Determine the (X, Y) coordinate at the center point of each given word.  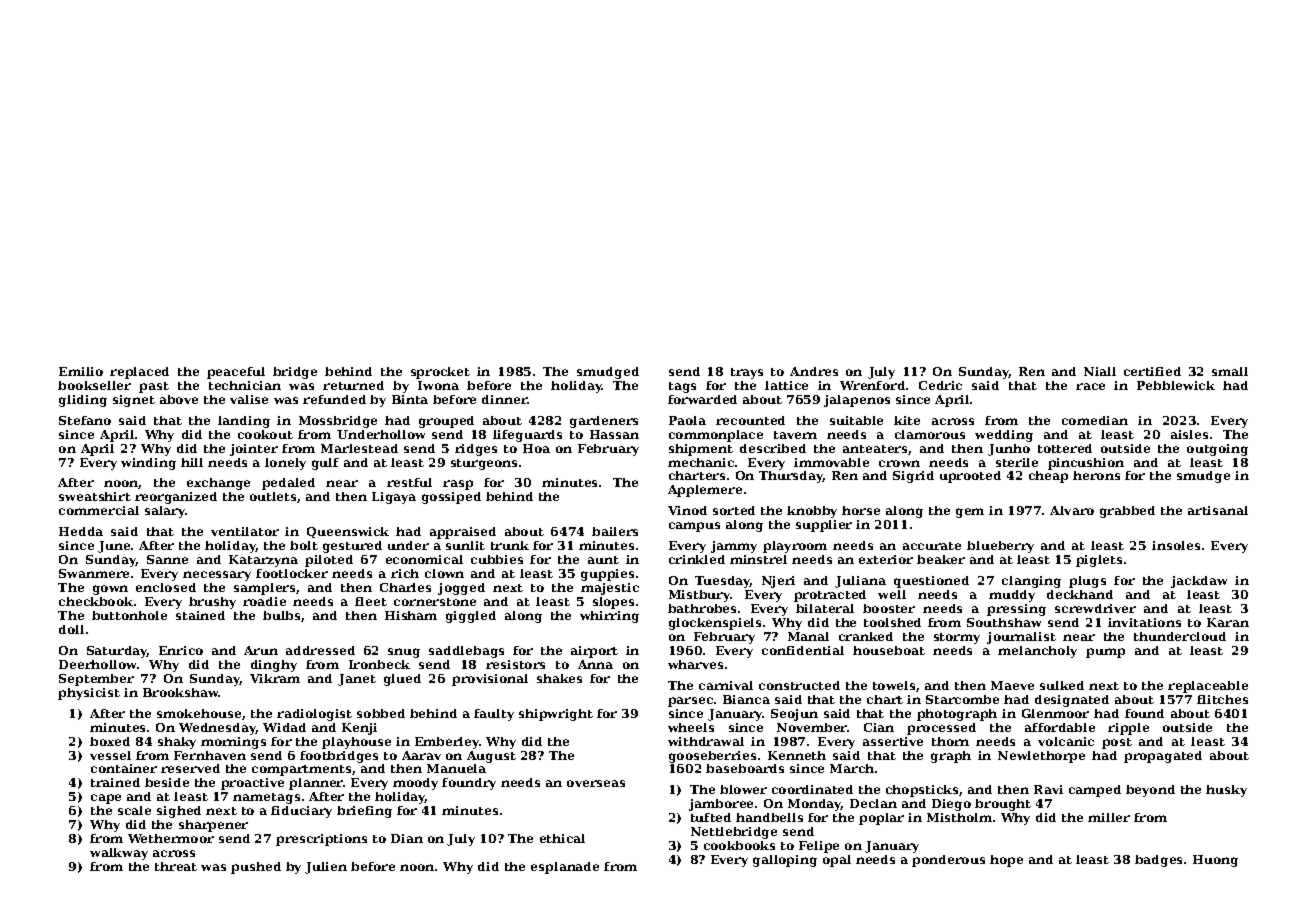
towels (894, 685)
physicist (89, 694)
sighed (179, 812)
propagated (1163, 757)
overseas (596, 783)
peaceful (236, 373)
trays (747, 373)
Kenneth (797, 755)
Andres (814, 371)
